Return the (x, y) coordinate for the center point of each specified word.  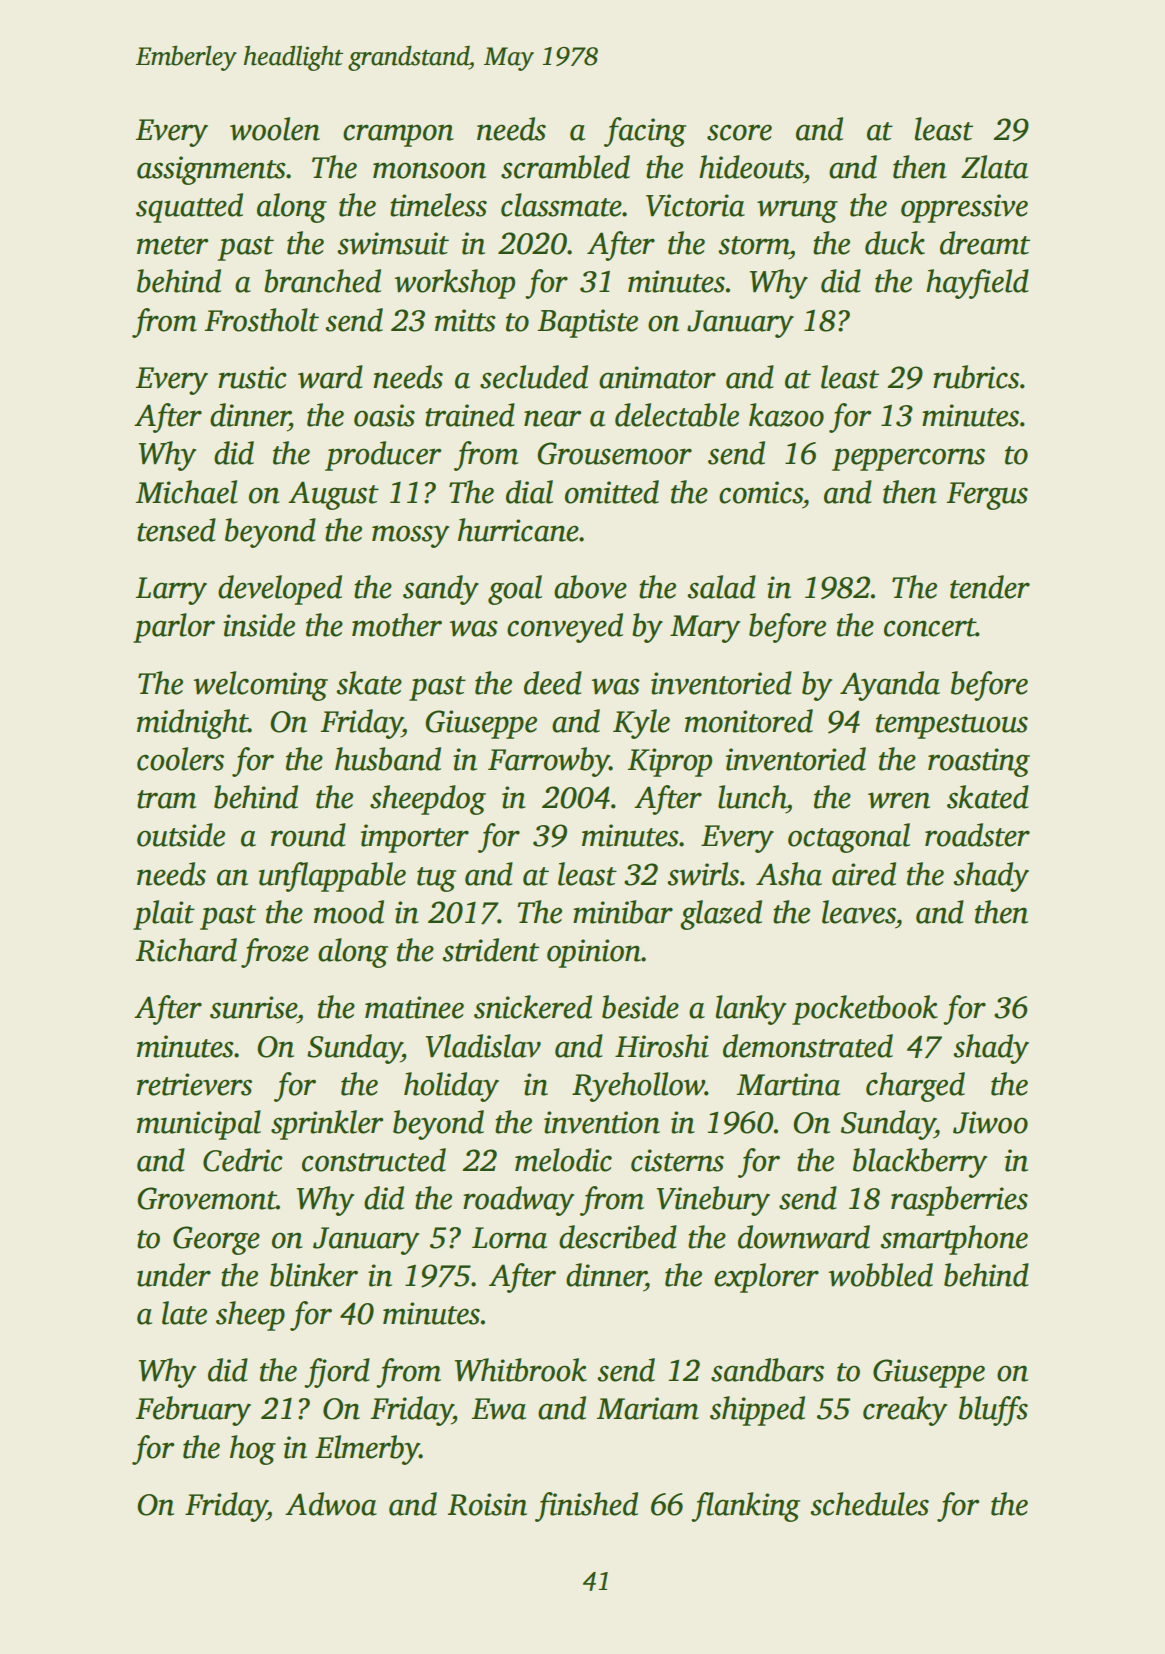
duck (895, 243)
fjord (337, 1373)
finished (586, 1507)
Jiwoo (990, 1122)
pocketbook (865, 1010)
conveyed (565, 628)
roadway (518, 1201)
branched (322, 281)
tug (436, 879)
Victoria (695, 205)
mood (349, 912)
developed (280, 590)
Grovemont (207, 1198)
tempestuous (952, 726)
